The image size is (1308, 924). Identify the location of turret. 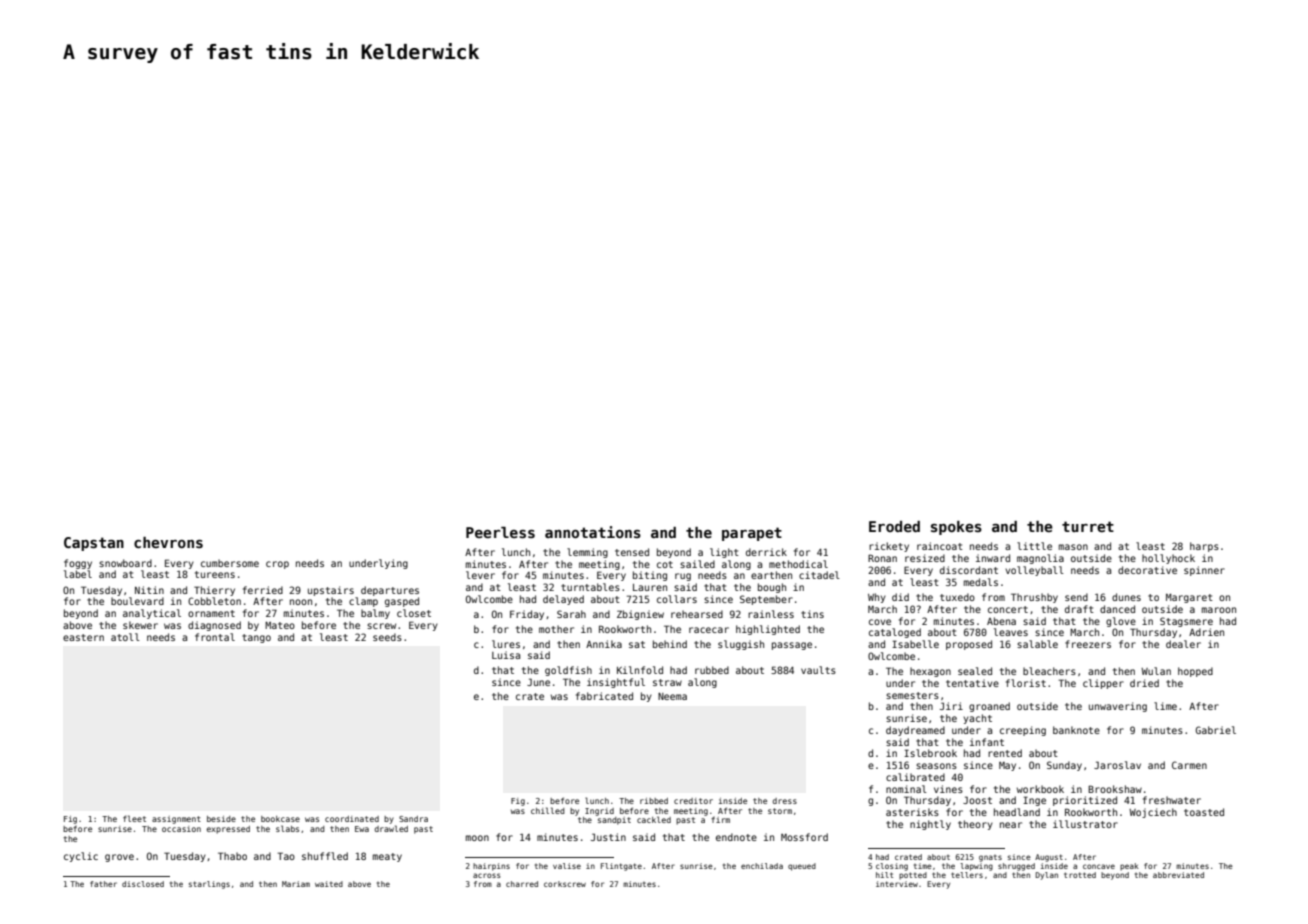
(1088, 526).
